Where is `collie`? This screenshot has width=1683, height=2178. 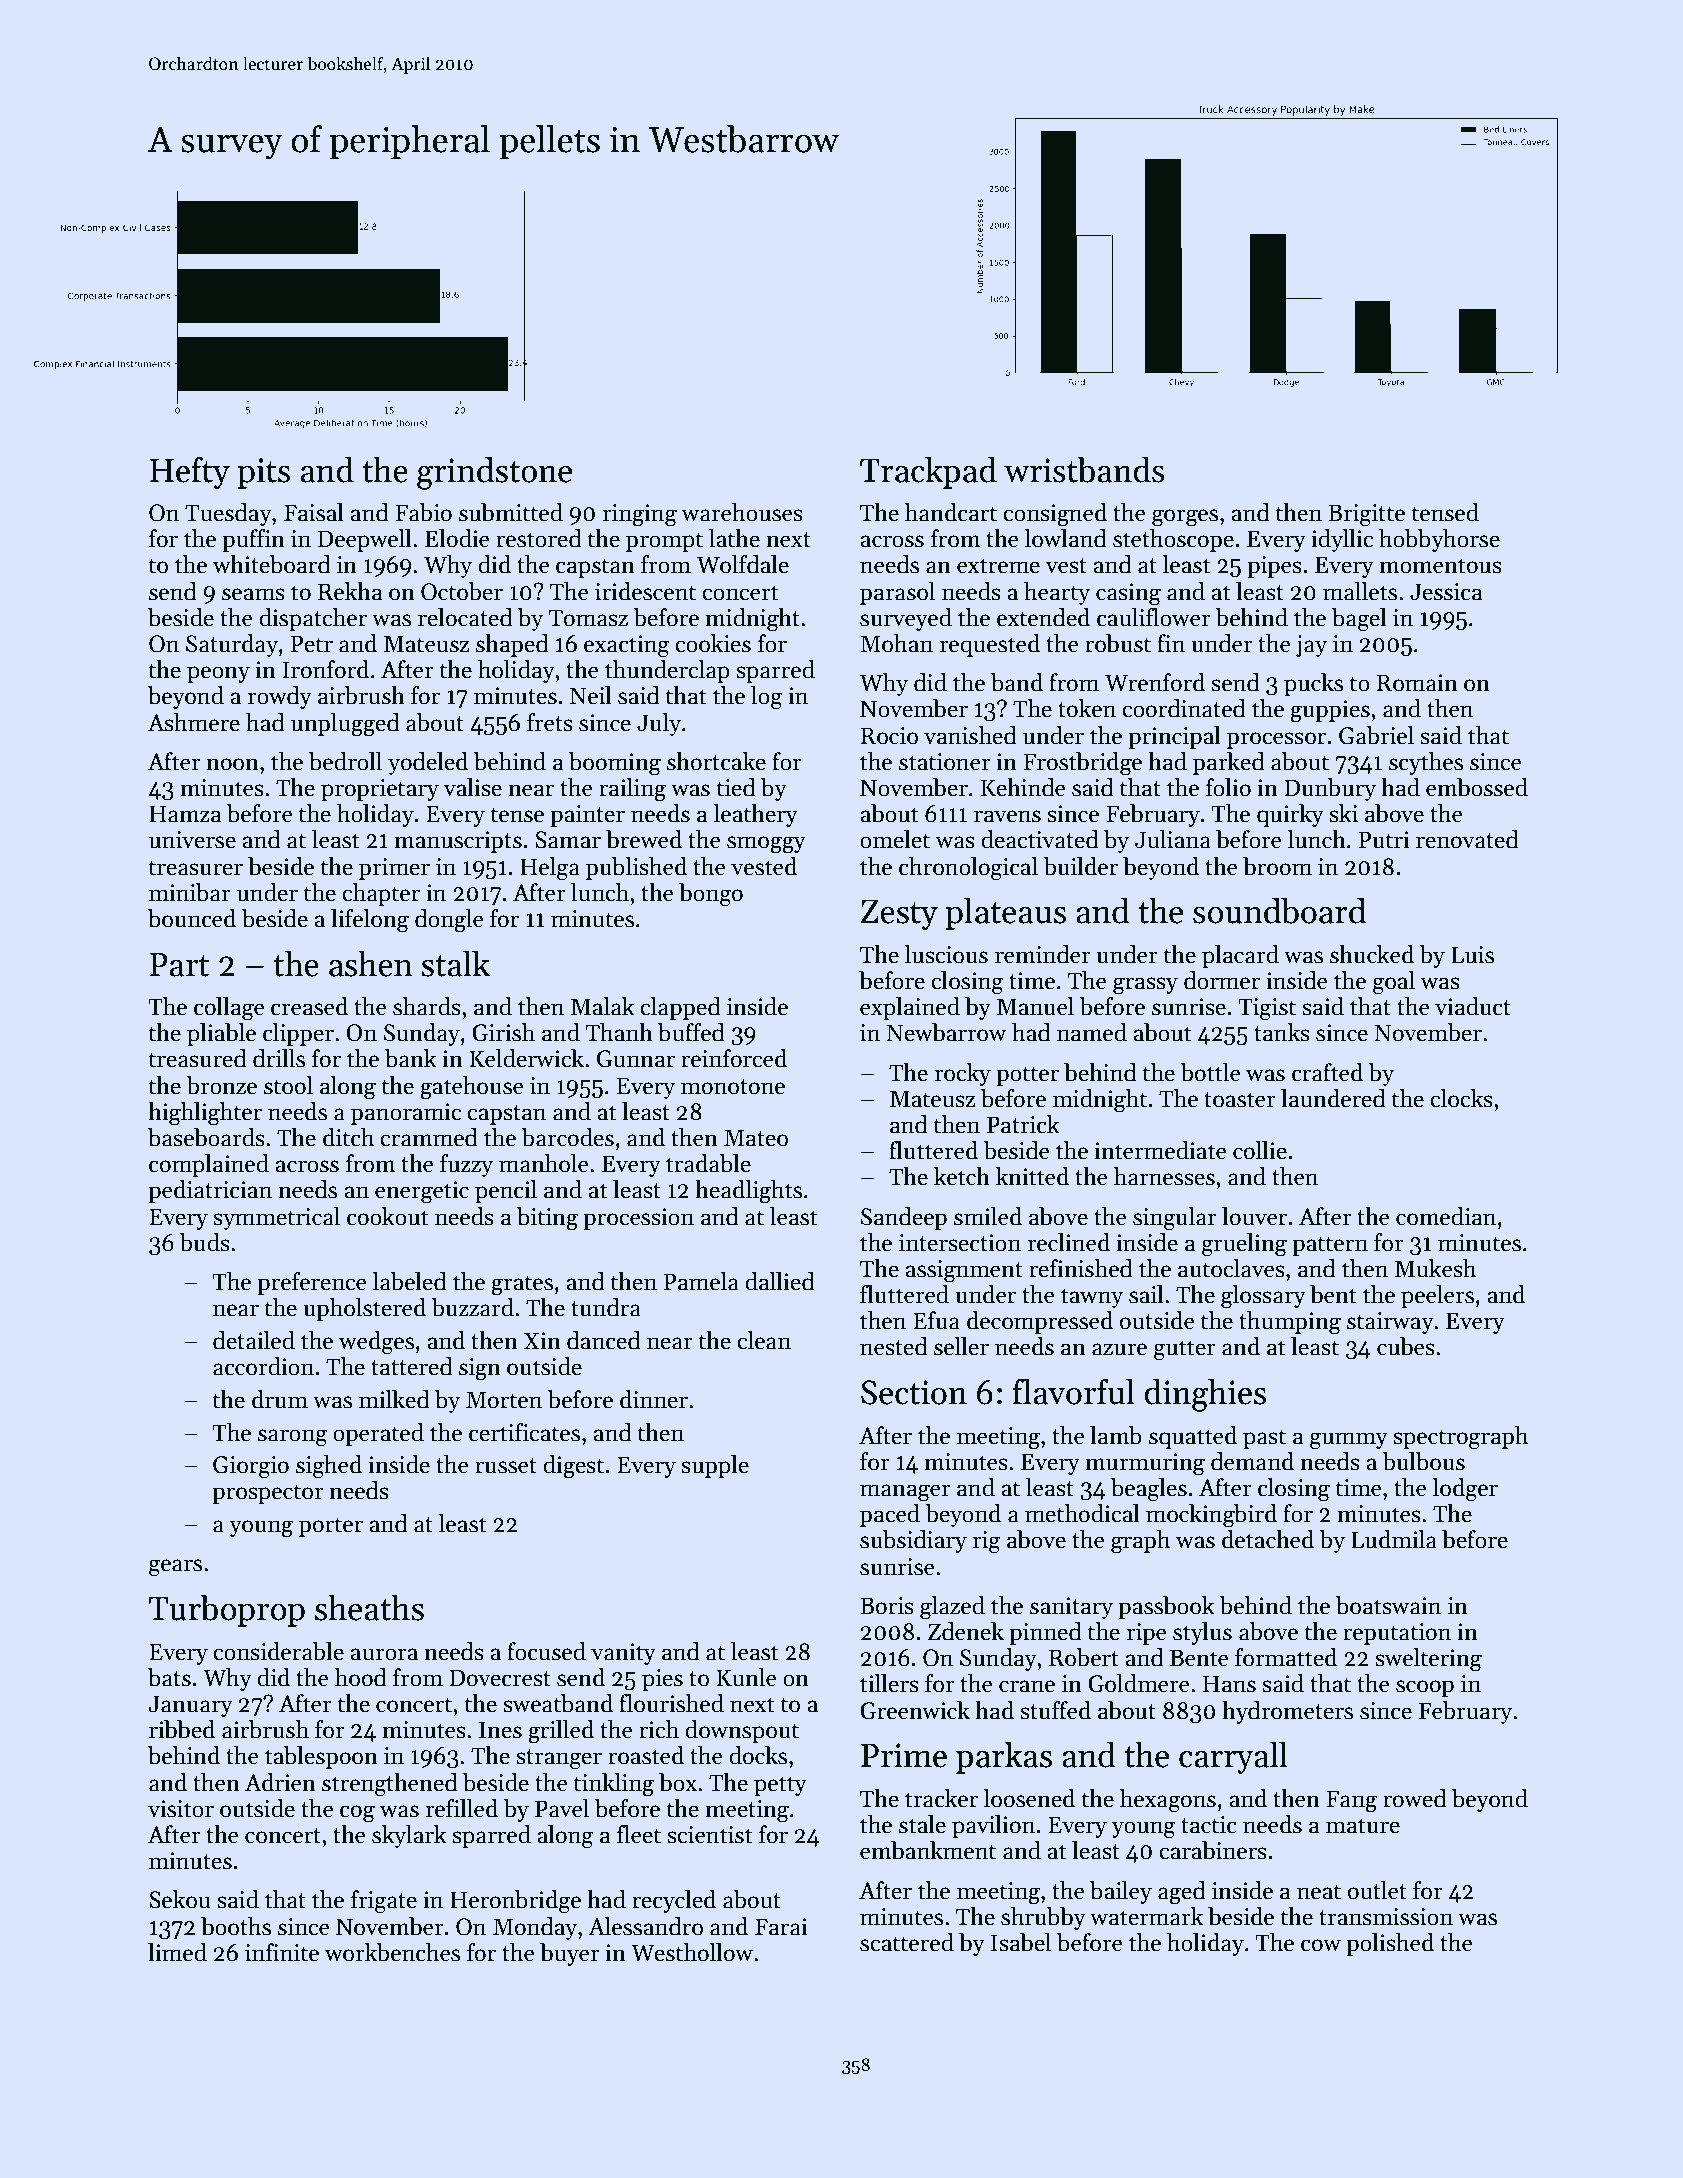 collie is located at coordinates (1260, 1150).
